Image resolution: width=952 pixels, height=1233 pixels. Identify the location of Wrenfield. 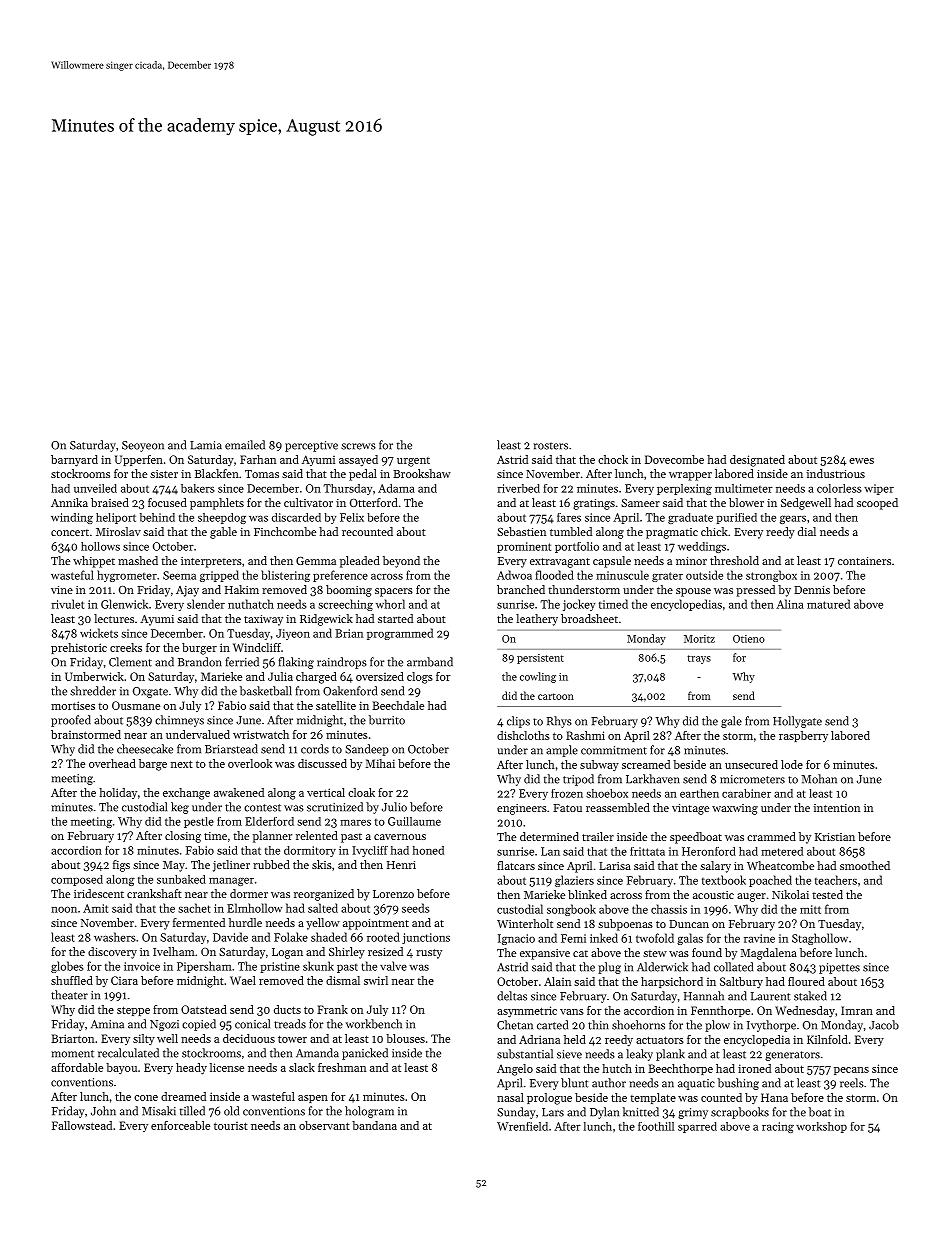
(522, 1126).
